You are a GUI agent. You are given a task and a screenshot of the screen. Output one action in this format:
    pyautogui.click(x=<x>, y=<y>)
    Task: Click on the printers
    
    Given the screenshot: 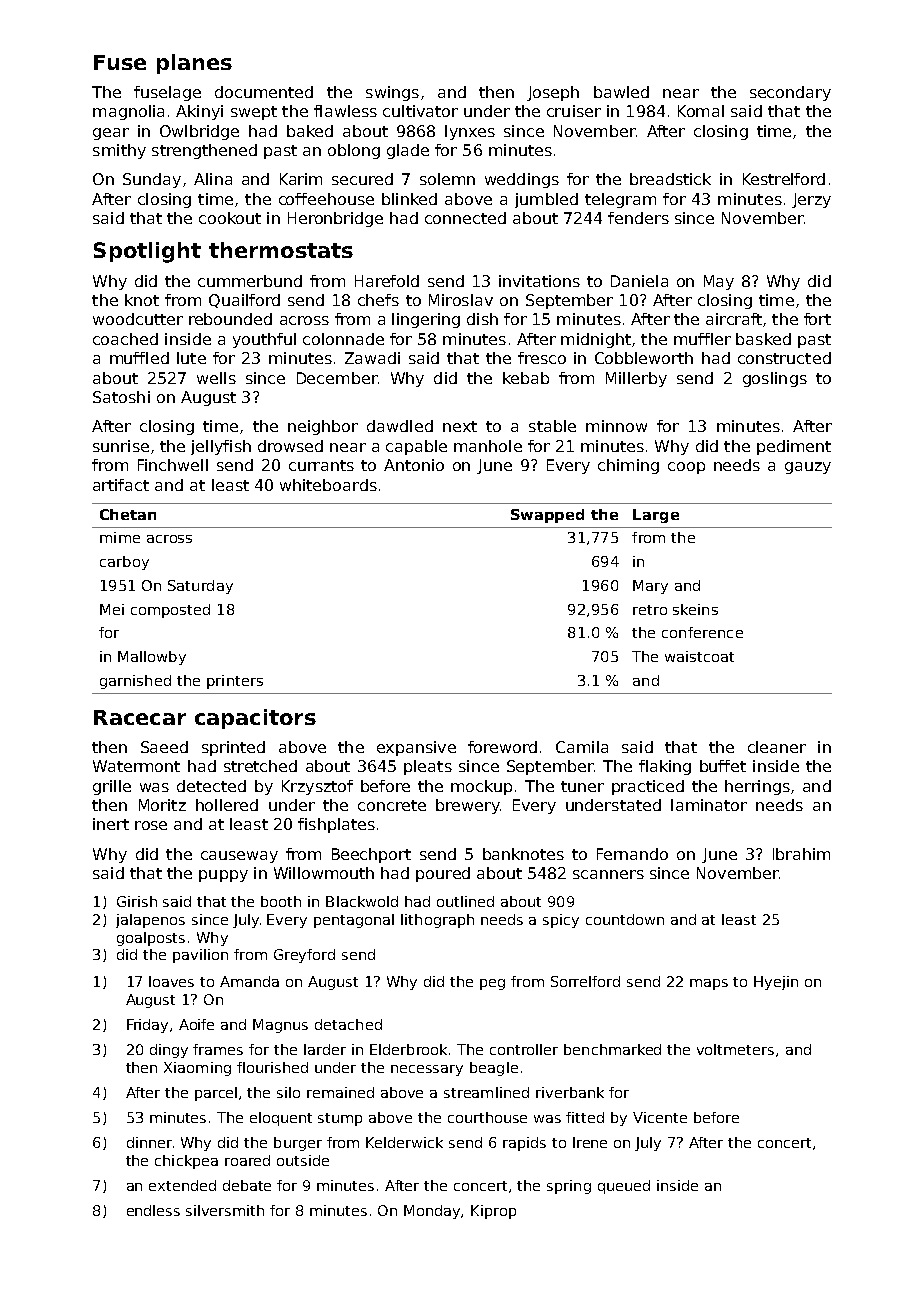 What is the action you would take?
    pyautogui.click(x=235, y=682)
